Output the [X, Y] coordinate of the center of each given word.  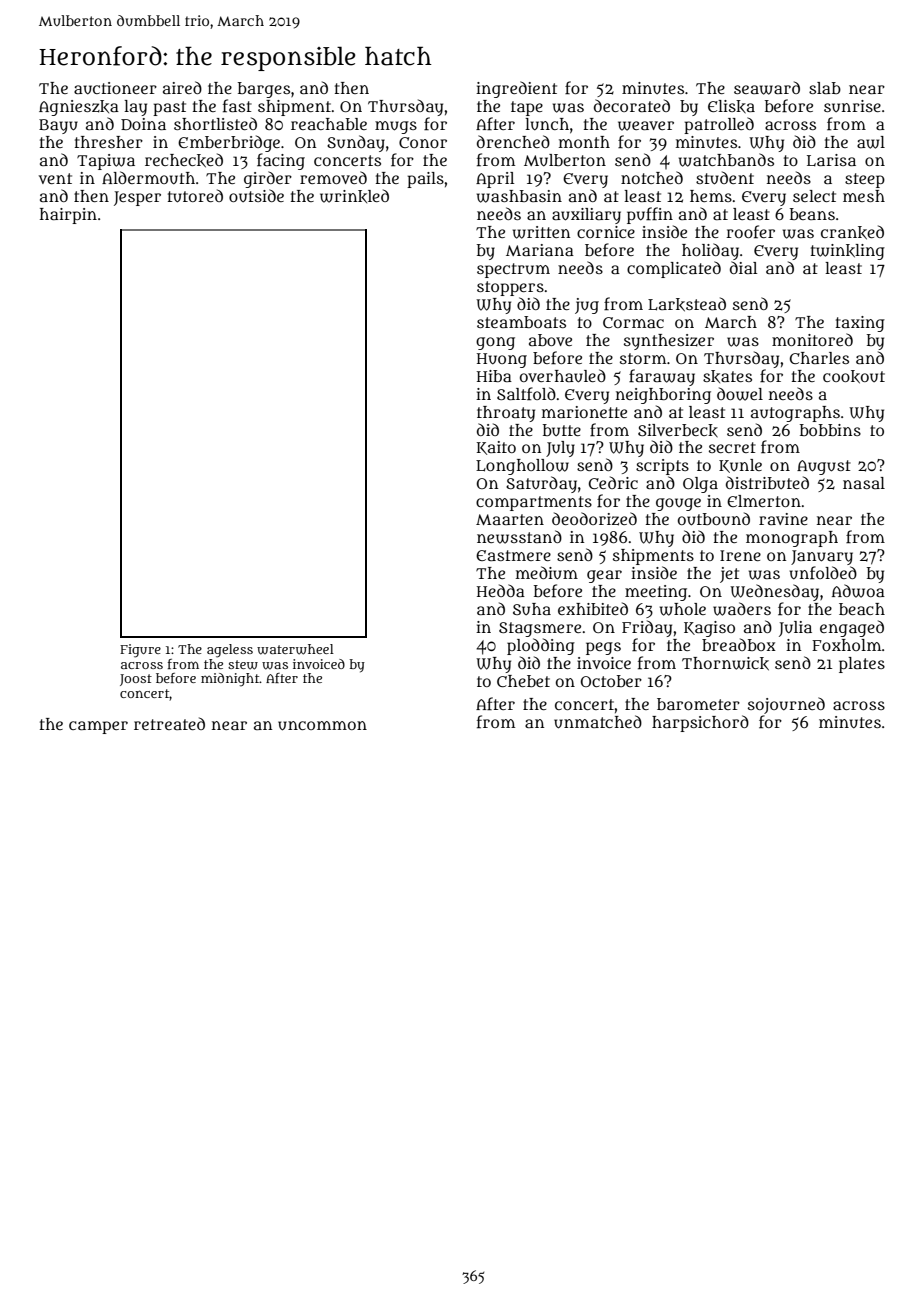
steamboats [521, 322]
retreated [169, 723]
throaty [506, 414]
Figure [140, 651]
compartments [534, 503]
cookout [854, 377]
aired [182, 87]
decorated [632, 105]
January [822, 557]
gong [495, 343]
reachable [329, 124]
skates [727, 376]
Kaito [496, 448]
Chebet [523, 681]
